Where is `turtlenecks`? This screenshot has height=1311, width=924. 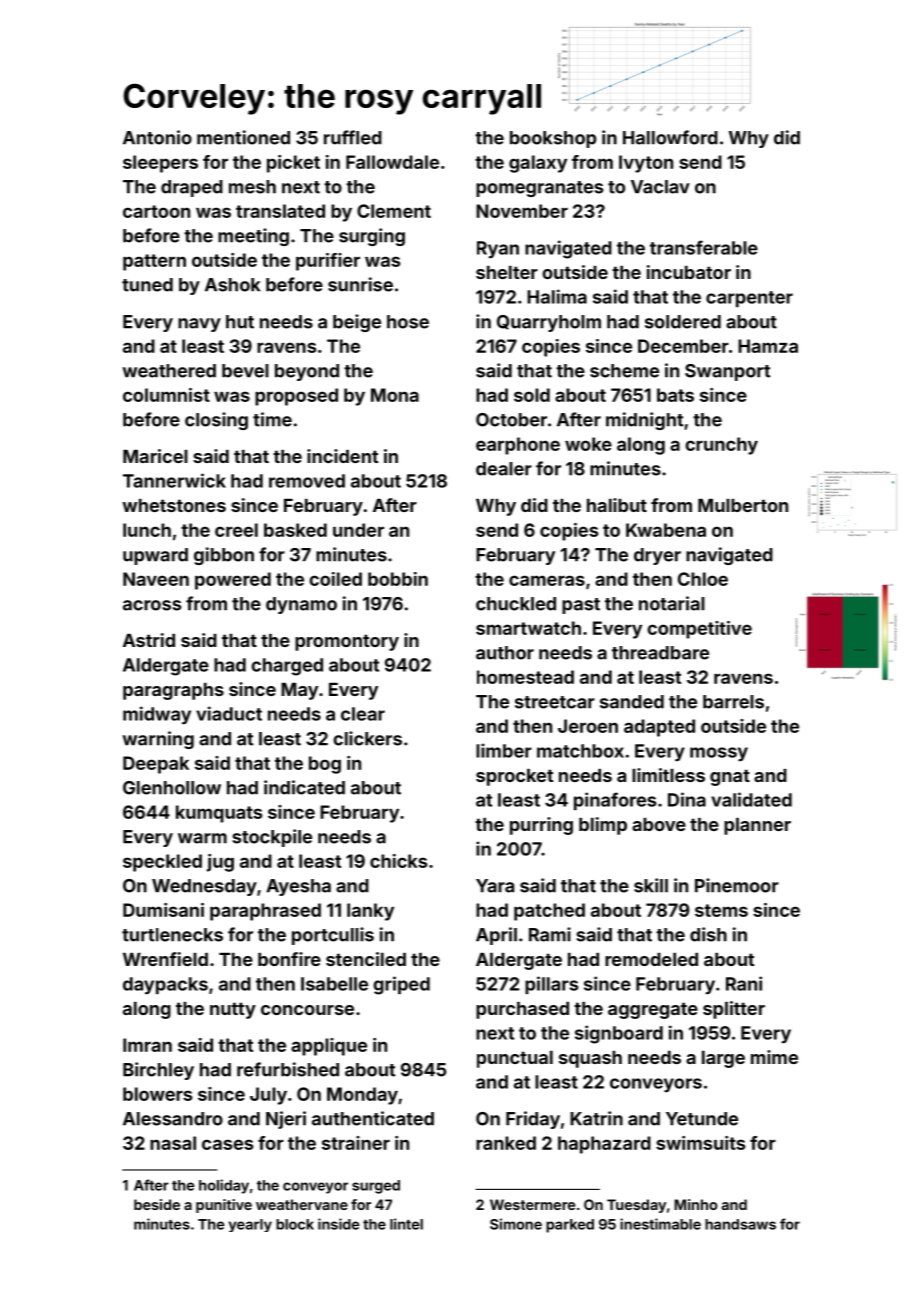 turtlenecks is located at coordinates (172, 935).
